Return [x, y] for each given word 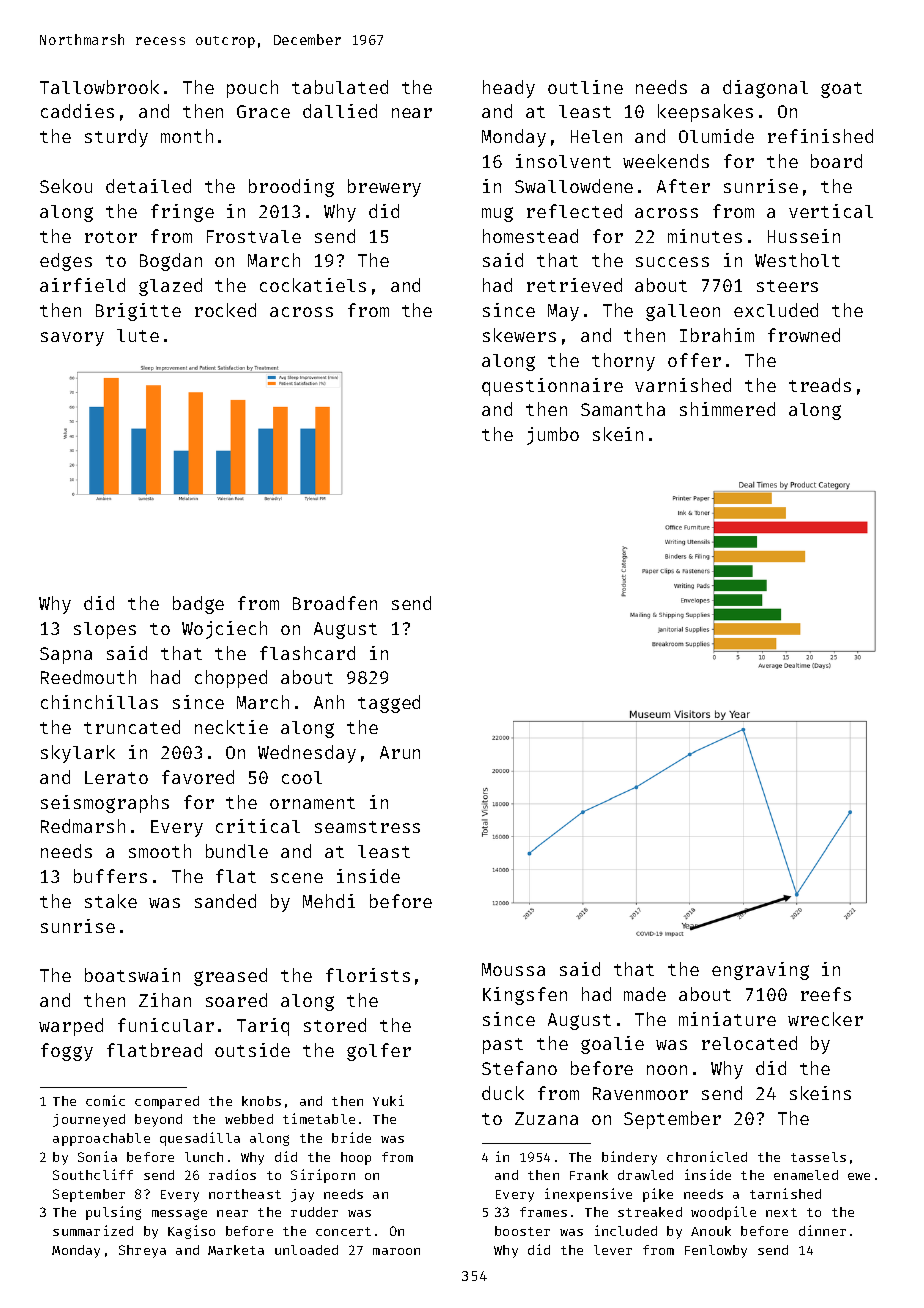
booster [522, 1231]
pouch [252, 89]
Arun [400, 752]
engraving [760, 971]
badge [198, 605]
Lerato [116, 777]
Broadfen [335, 603]
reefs [826, 994]
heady [509, 89]
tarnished [785, 1193]
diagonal [765, 89]
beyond [158, 1120]
